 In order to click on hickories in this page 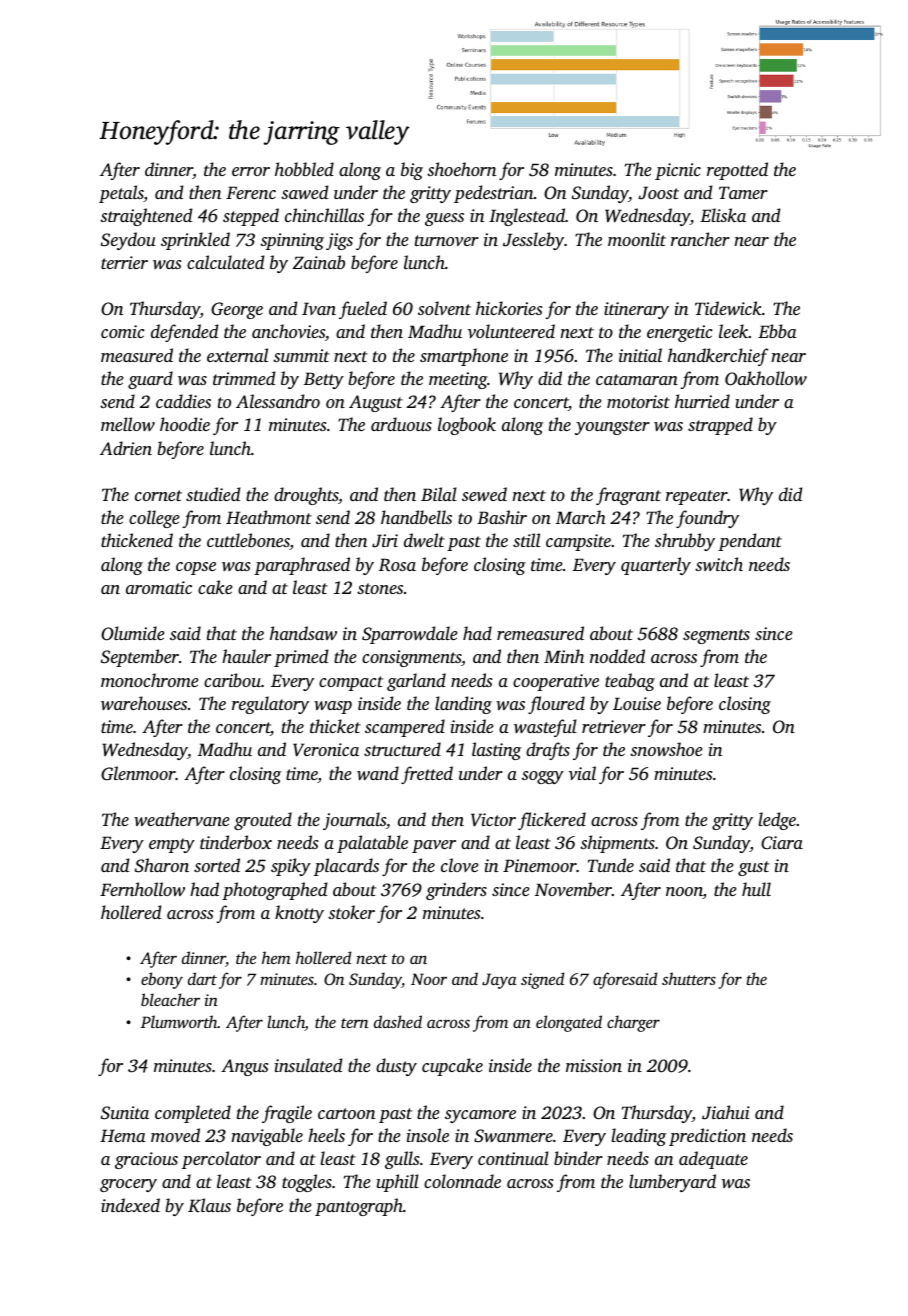, I will do `click(509, 308)`.
